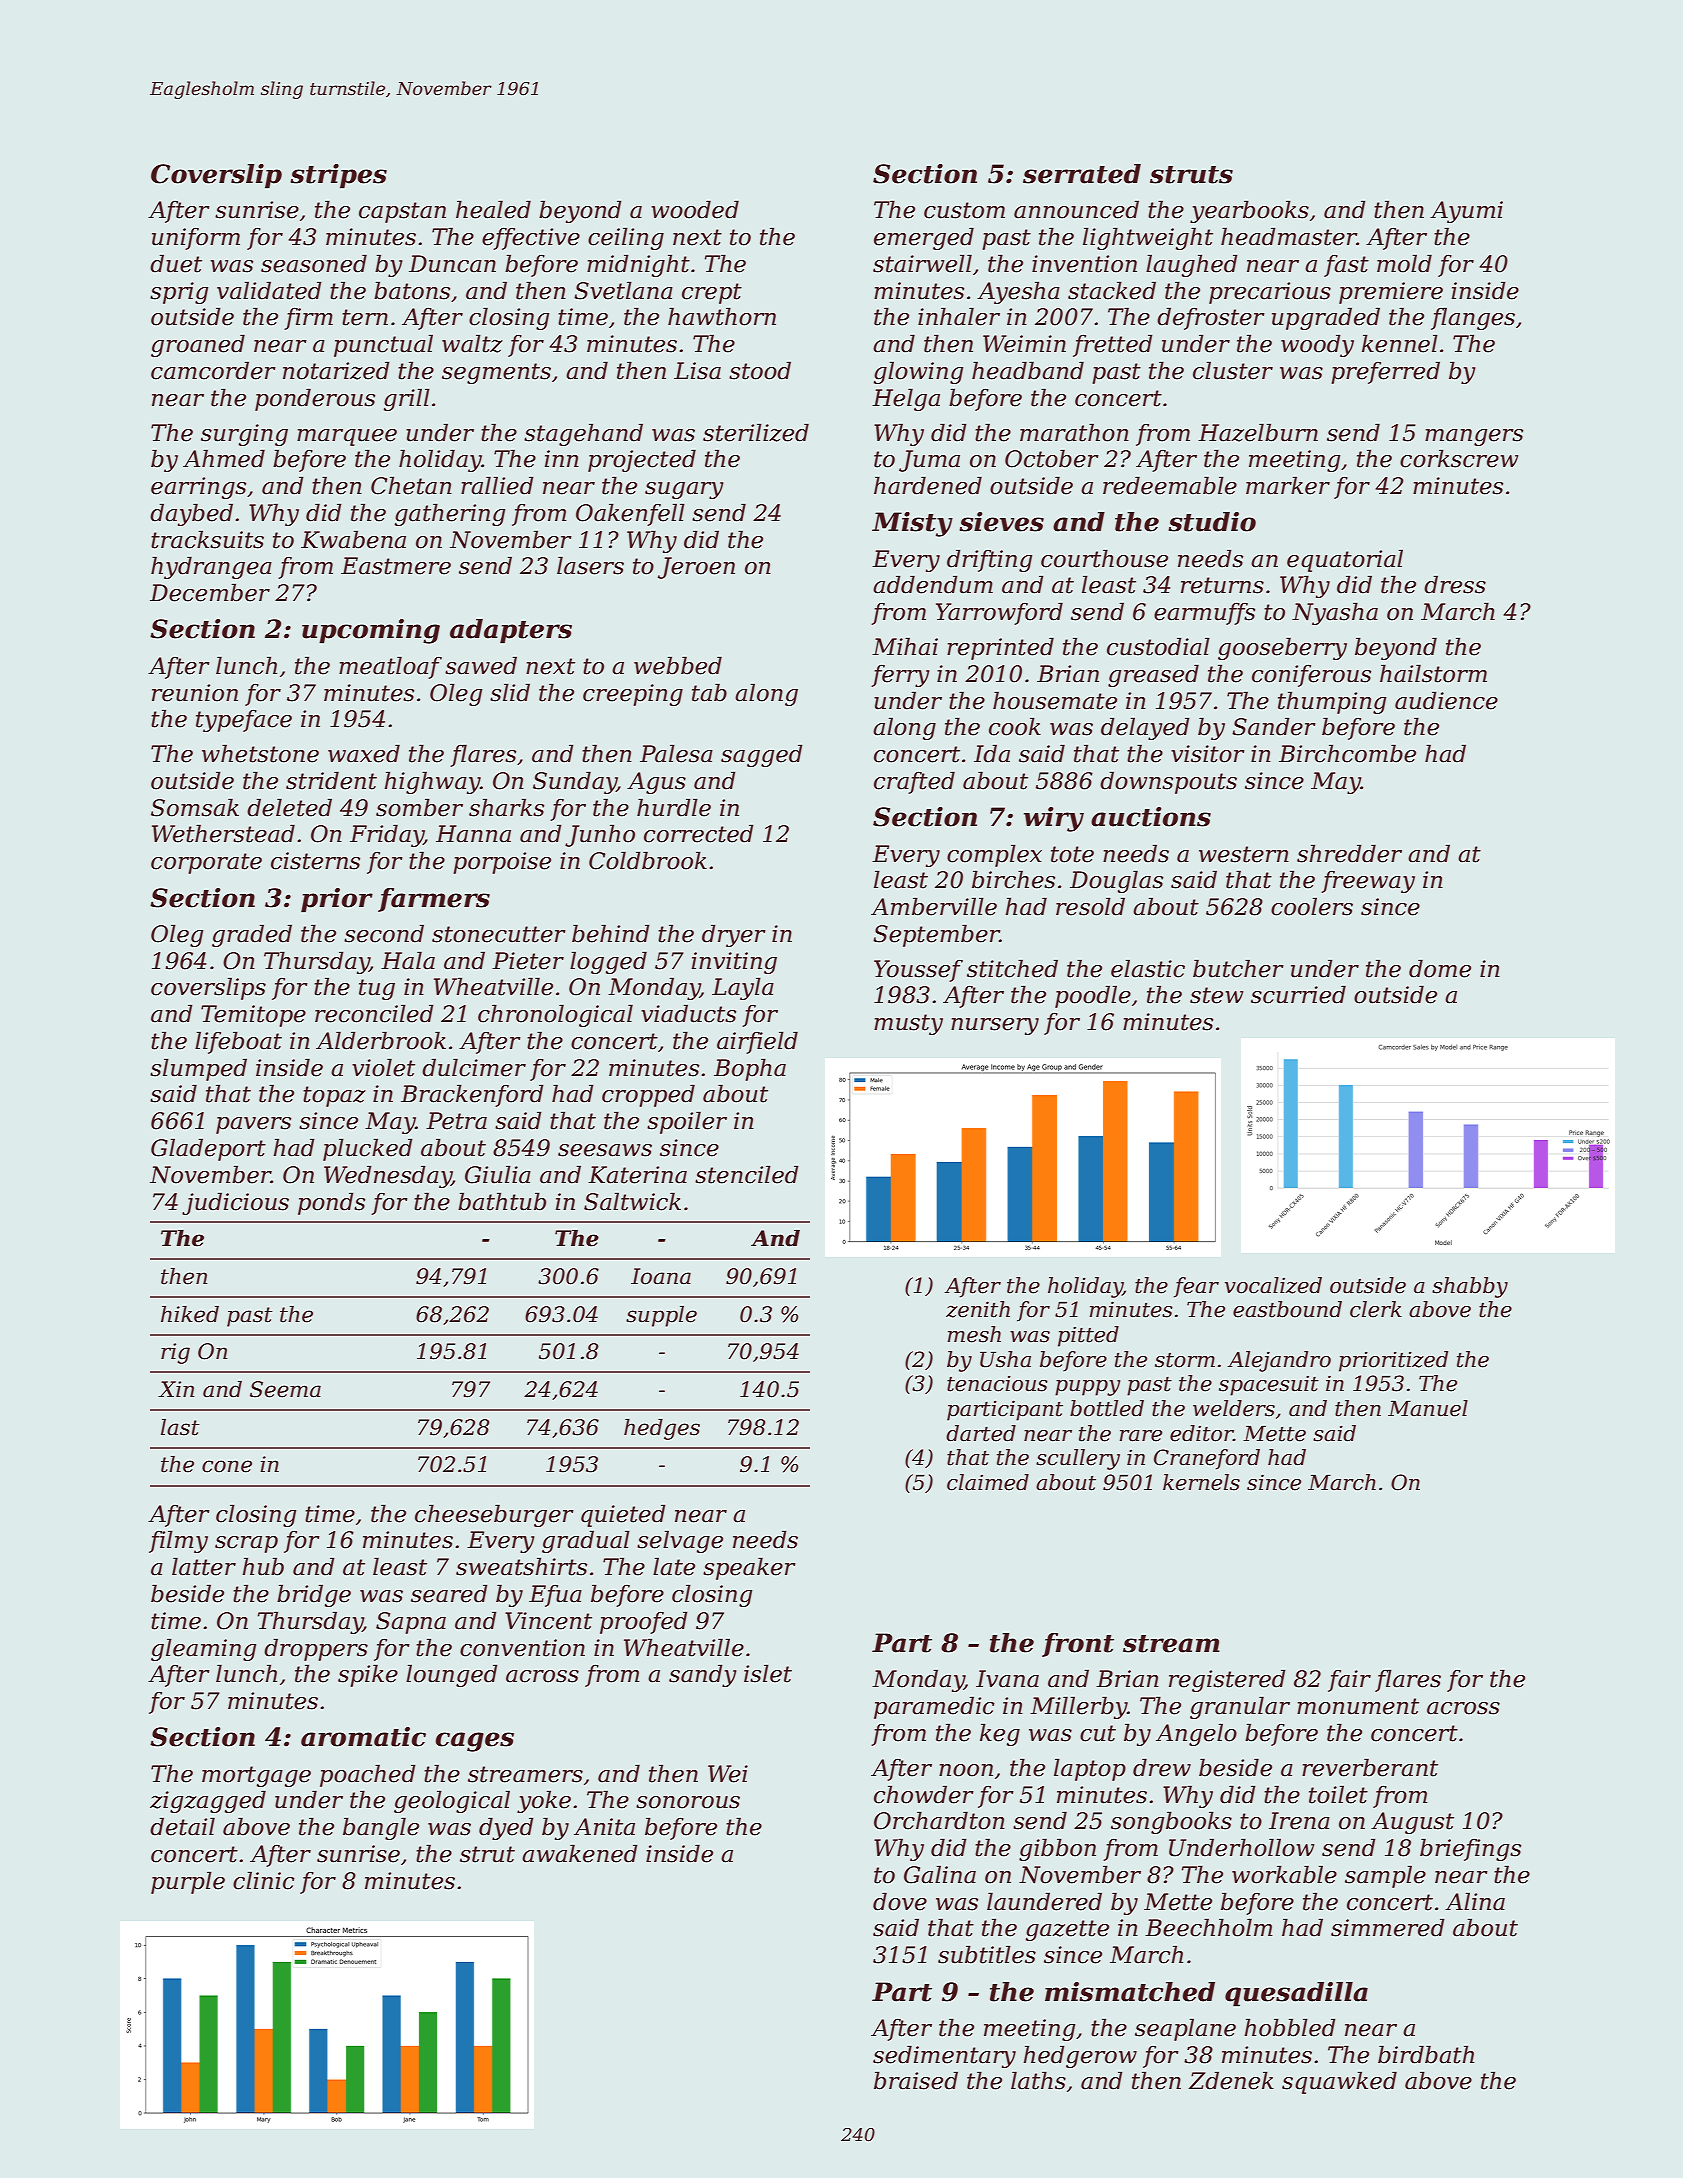 The height and width of the image is (2178, 1683). What do you see at coordinates (179, 293) in the image?
I see `sprig` at bounding box center [179, 293].
